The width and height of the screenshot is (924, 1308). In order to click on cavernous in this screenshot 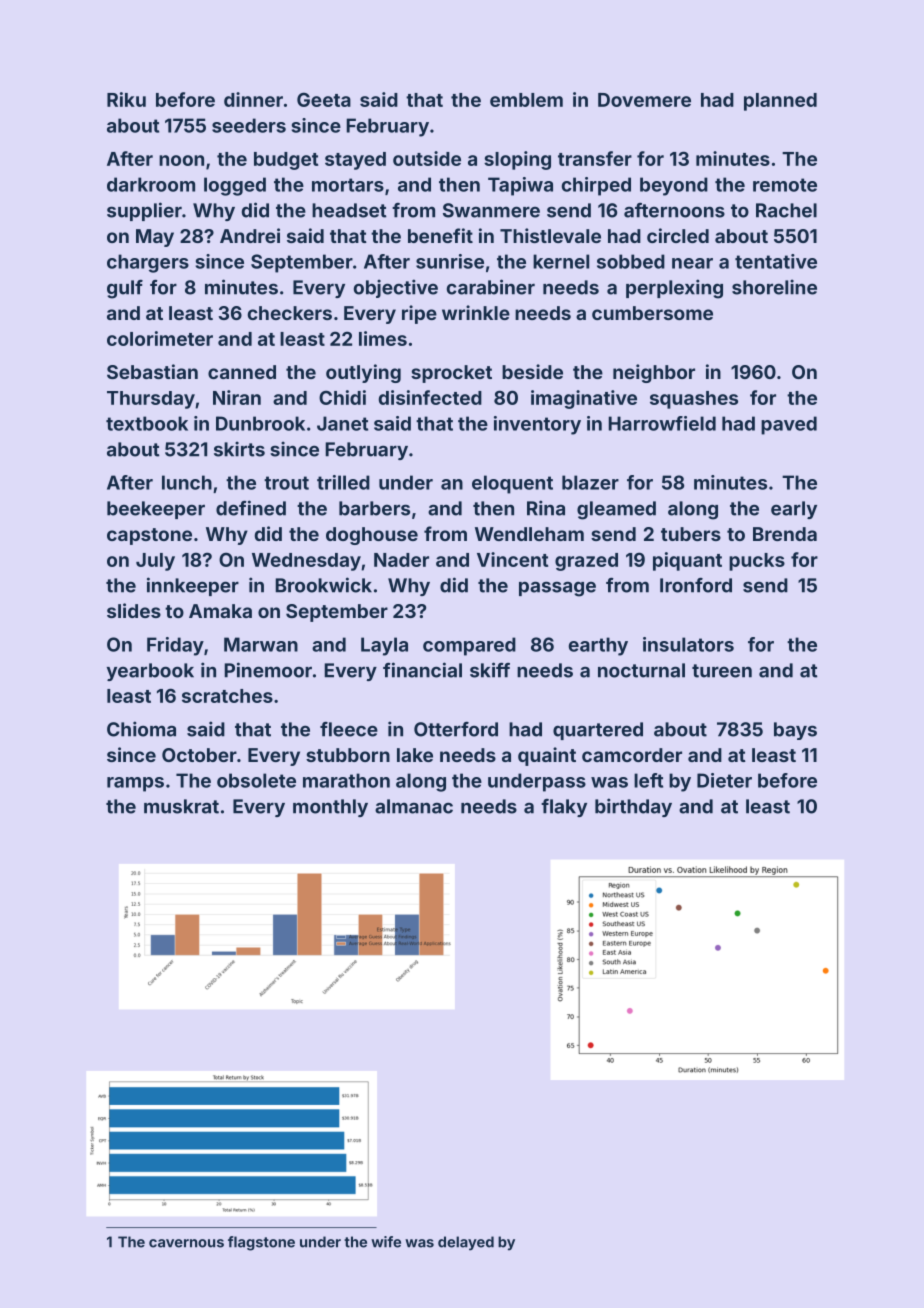, I will do `click(186, 1243)`.
